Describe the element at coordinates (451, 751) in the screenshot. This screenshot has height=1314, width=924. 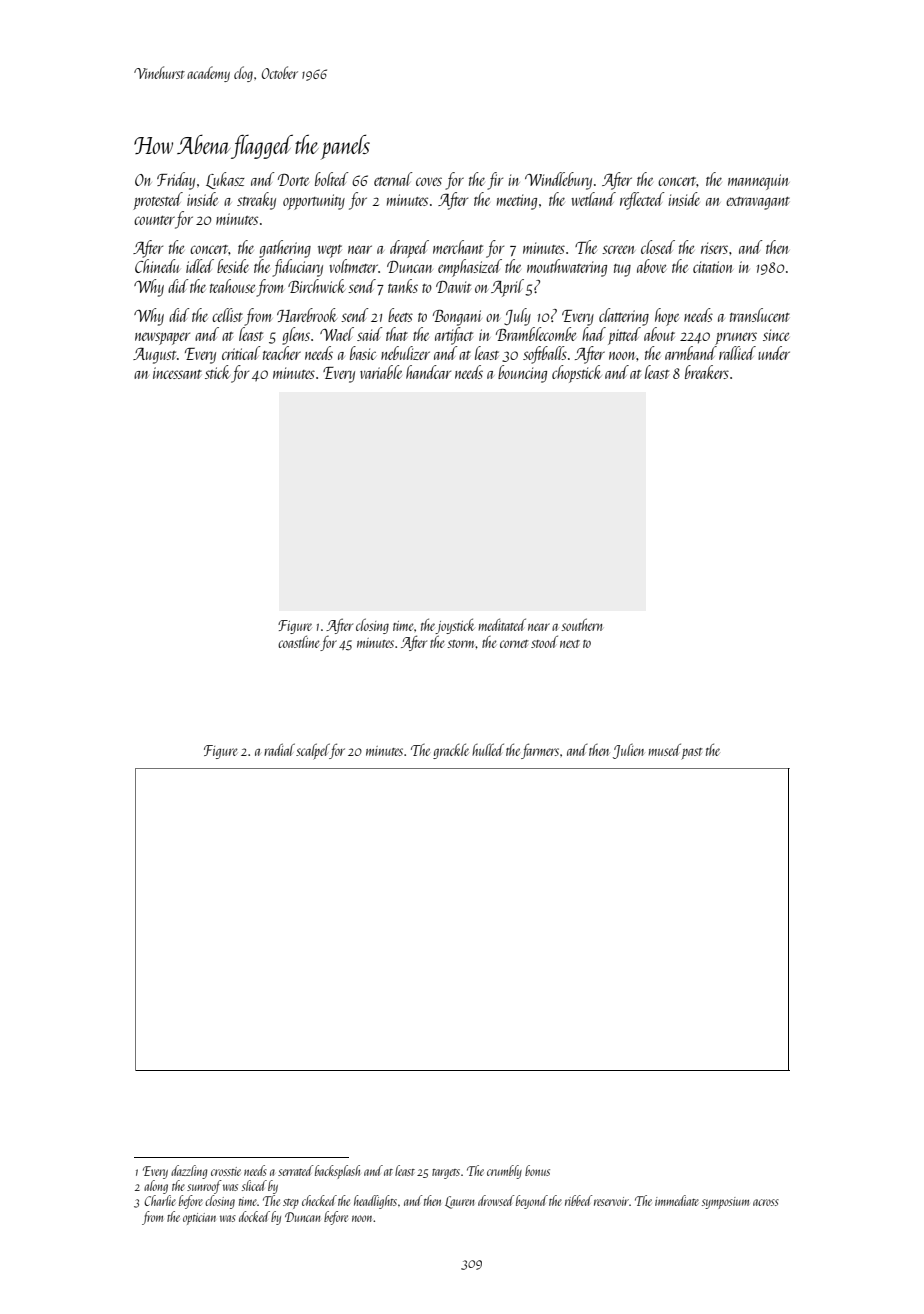
I see `grackle` at that location.
